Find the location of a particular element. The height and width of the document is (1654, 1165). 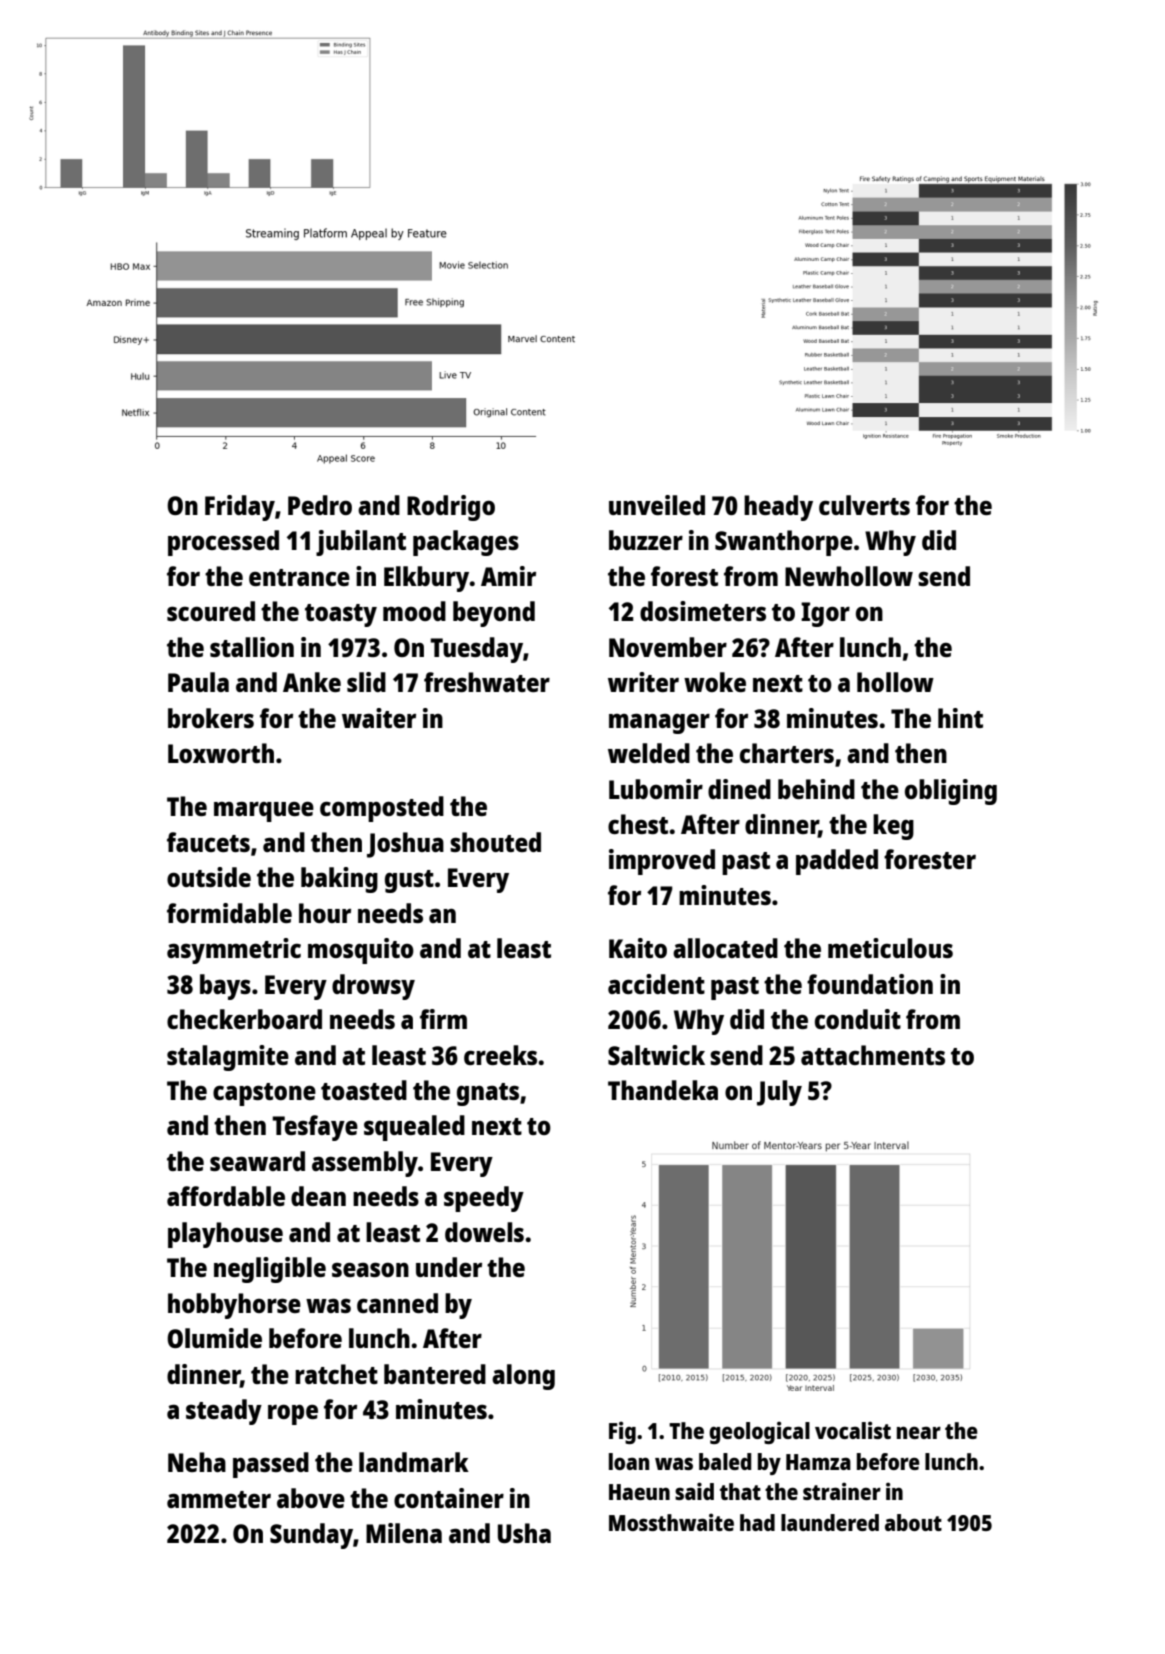

mosquito is located at coordinates (361, 951).
